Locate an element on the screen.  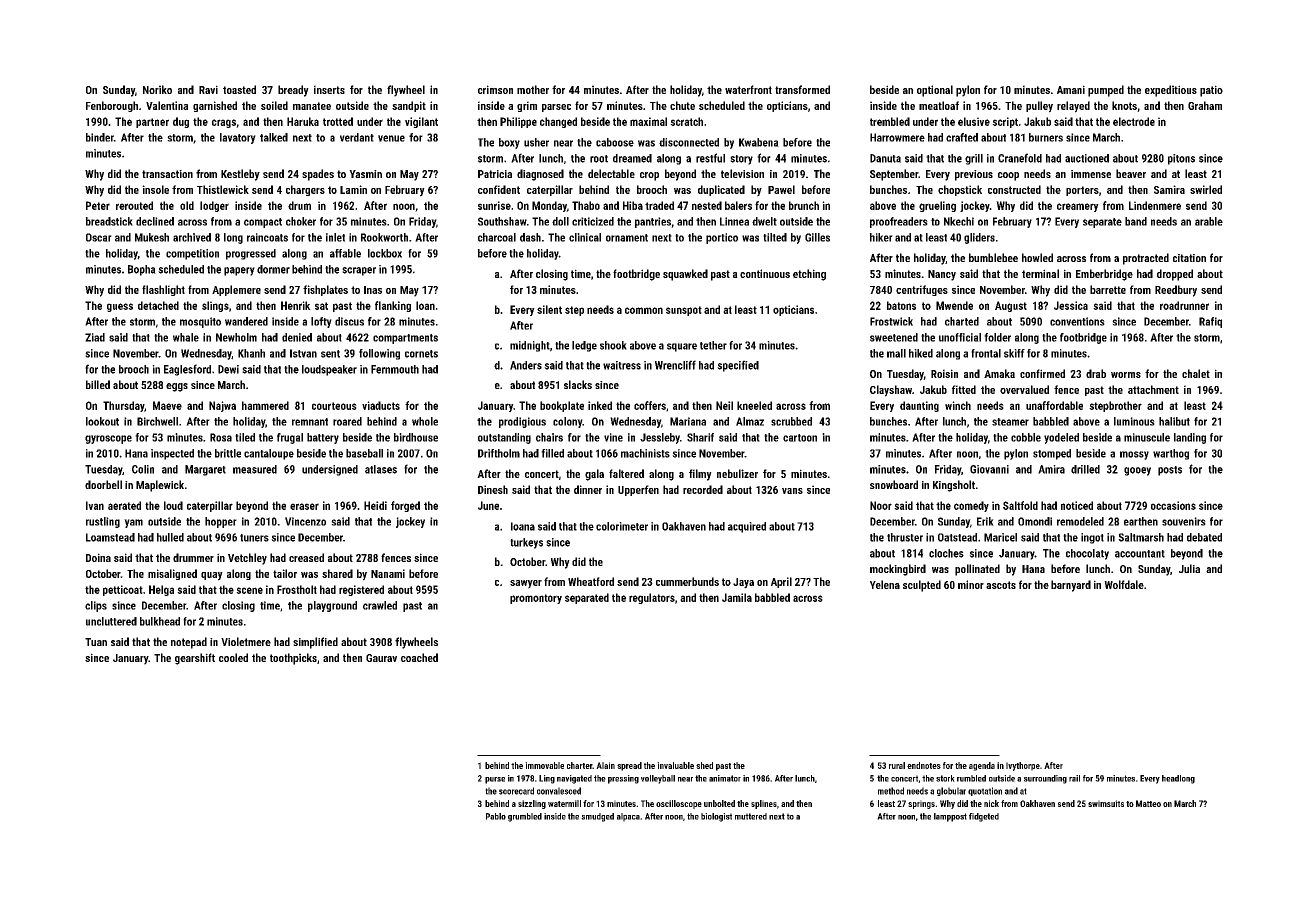
Heidi is located at coordinates (375, 505).
